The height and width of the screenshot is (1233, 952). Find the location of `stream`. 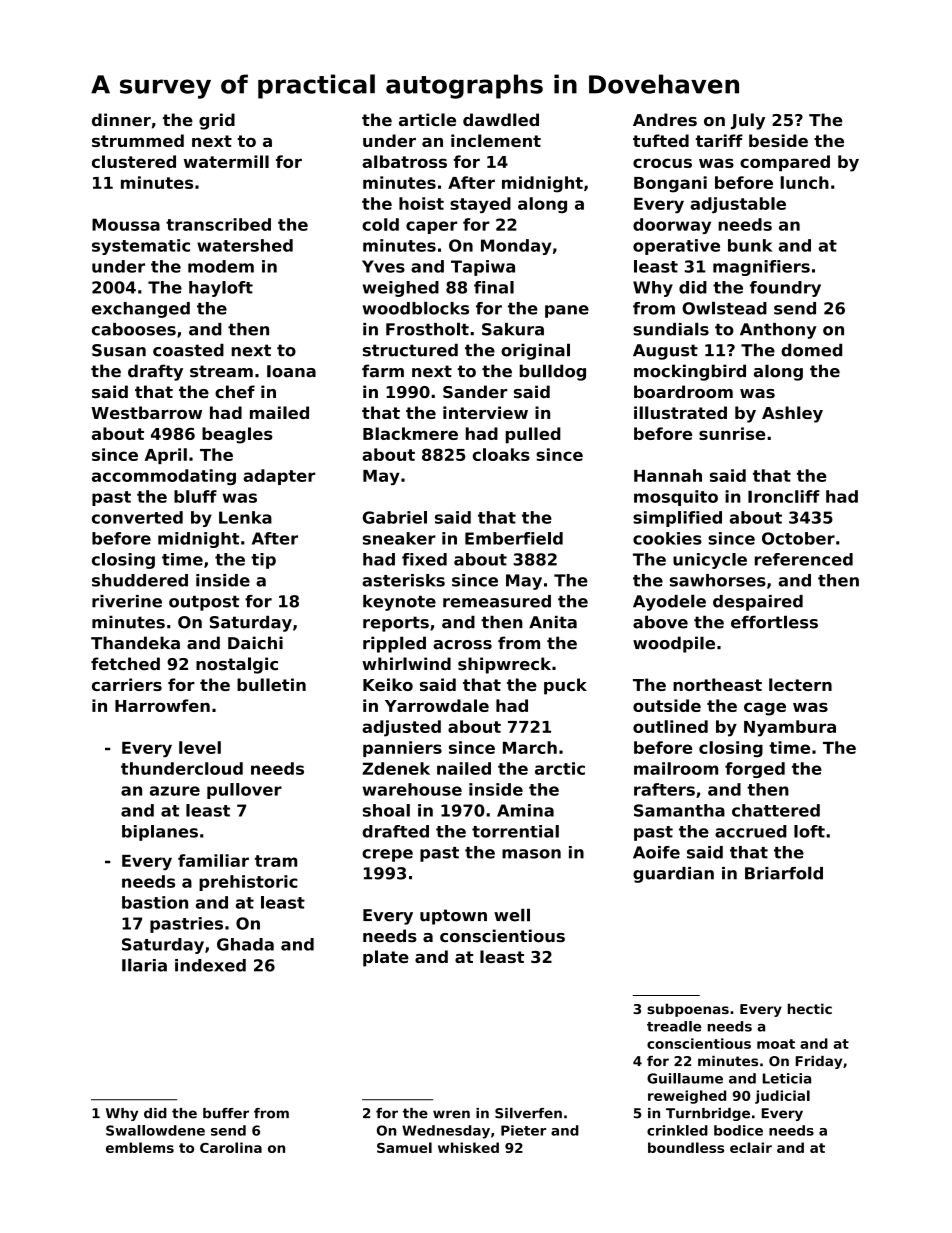

stream is located at coordinates (221, 371).
